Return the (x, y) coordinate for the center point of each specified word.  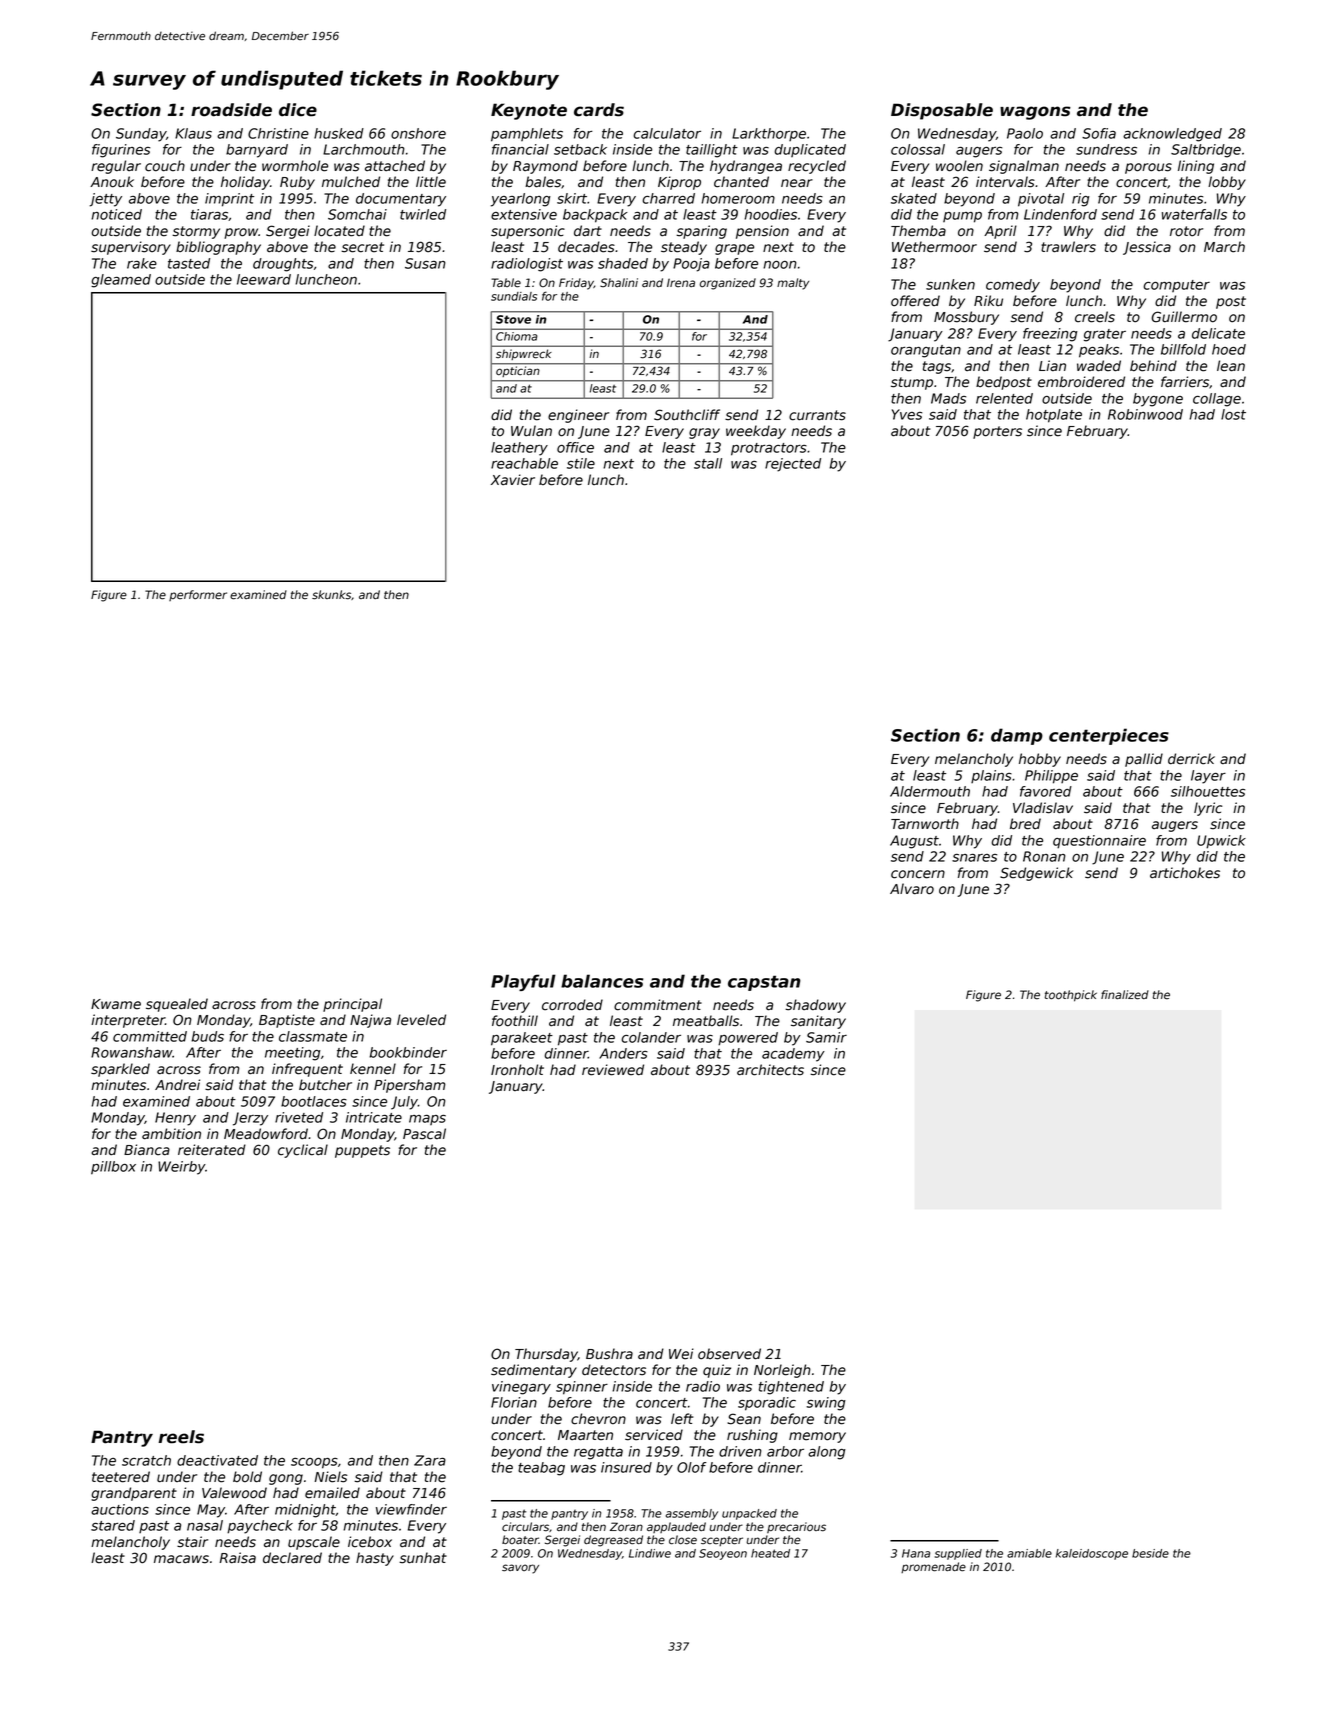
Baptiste (287, 1021)
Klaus (193, 133)
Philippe (1051, 777)
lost (1233, 414)
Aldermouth (930, 791)
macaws (181, 1559)
